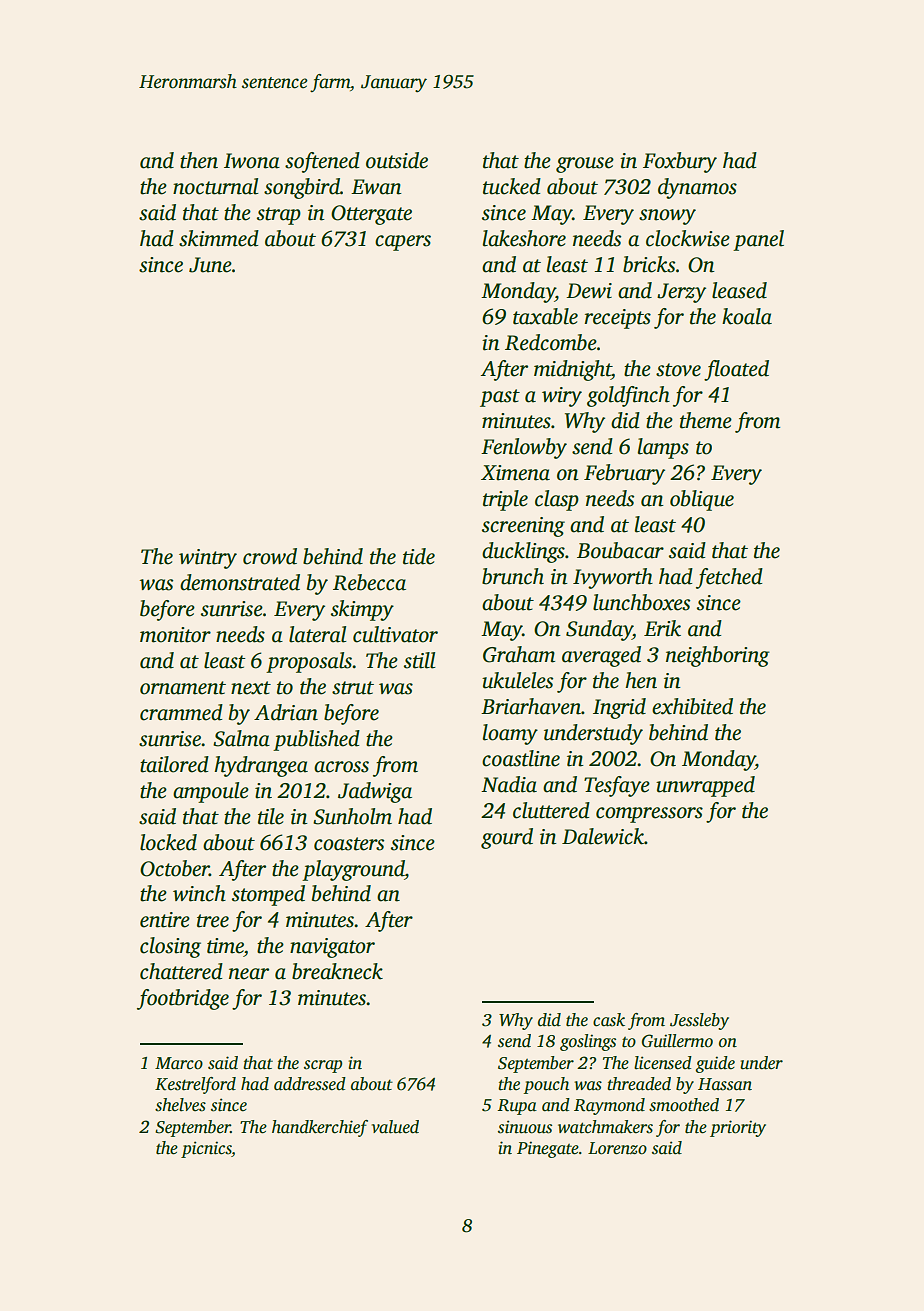  I want to click on Foxbury, so click(680, 162).
